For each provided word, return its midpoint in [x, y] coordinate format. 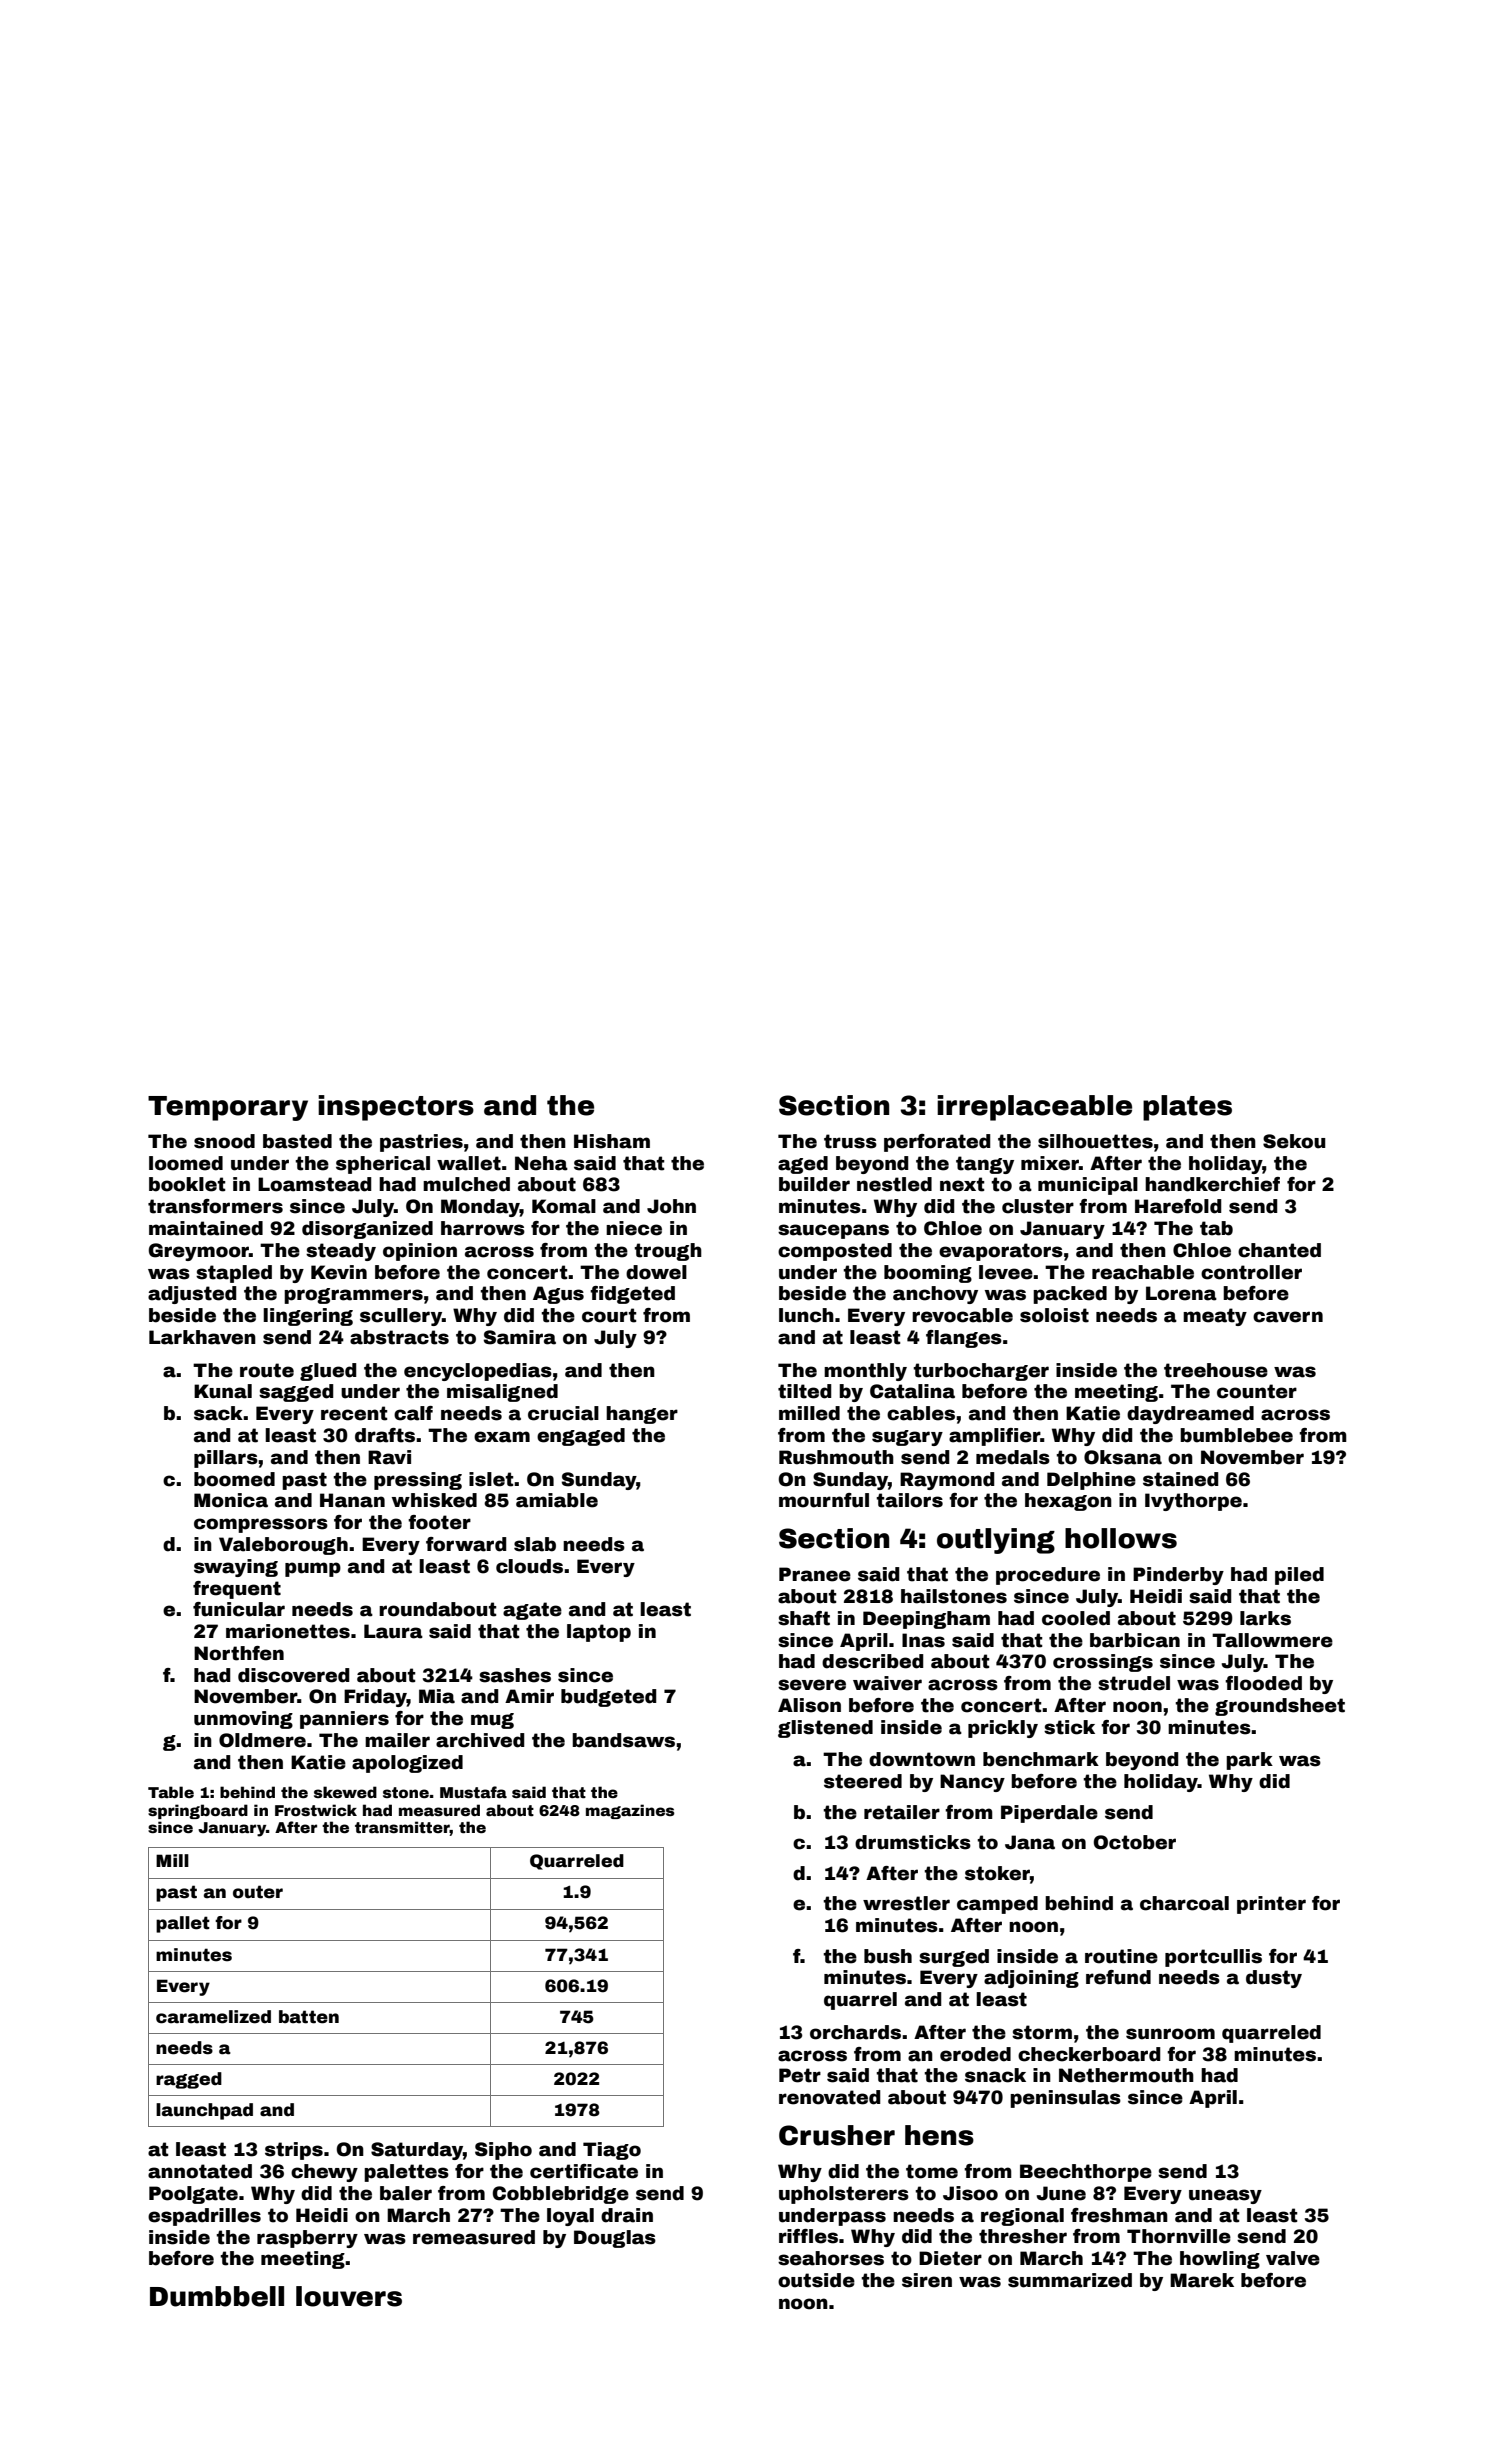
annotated [200, 2171]
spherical [383, 1165]
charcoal [1184, 1903]
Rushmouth [836, 1457]
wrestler [906, 1903]
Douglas [615, 2239]
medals [1013, 1457]
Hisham [612, 1141]
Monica [231, 1500]
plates [1187, 1108]
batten [309, 2017]
